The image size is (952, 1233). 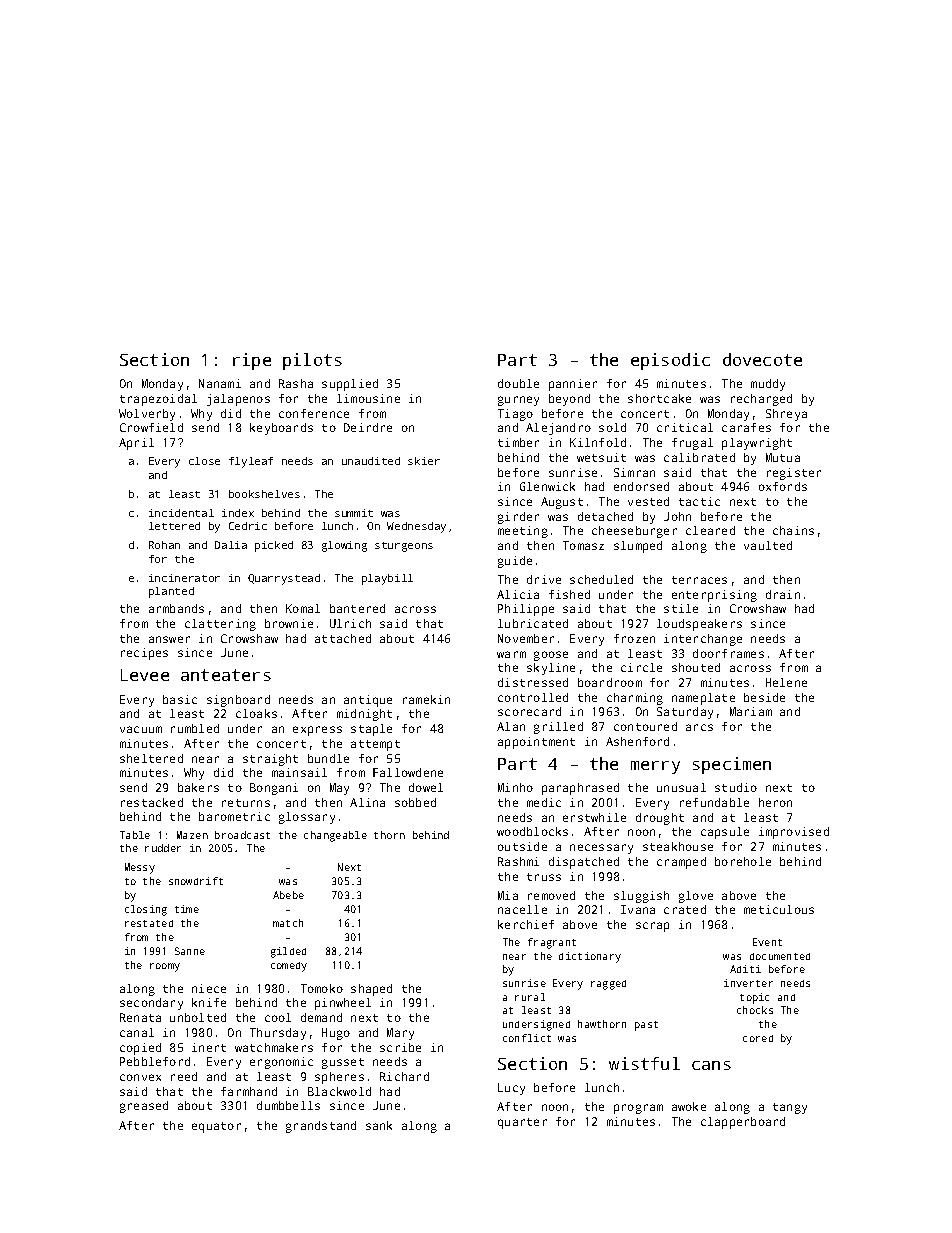 What do you see at coordinates (248, 526) in the screenshot?
I see `Cedric` at bounding box center [248, 526].
